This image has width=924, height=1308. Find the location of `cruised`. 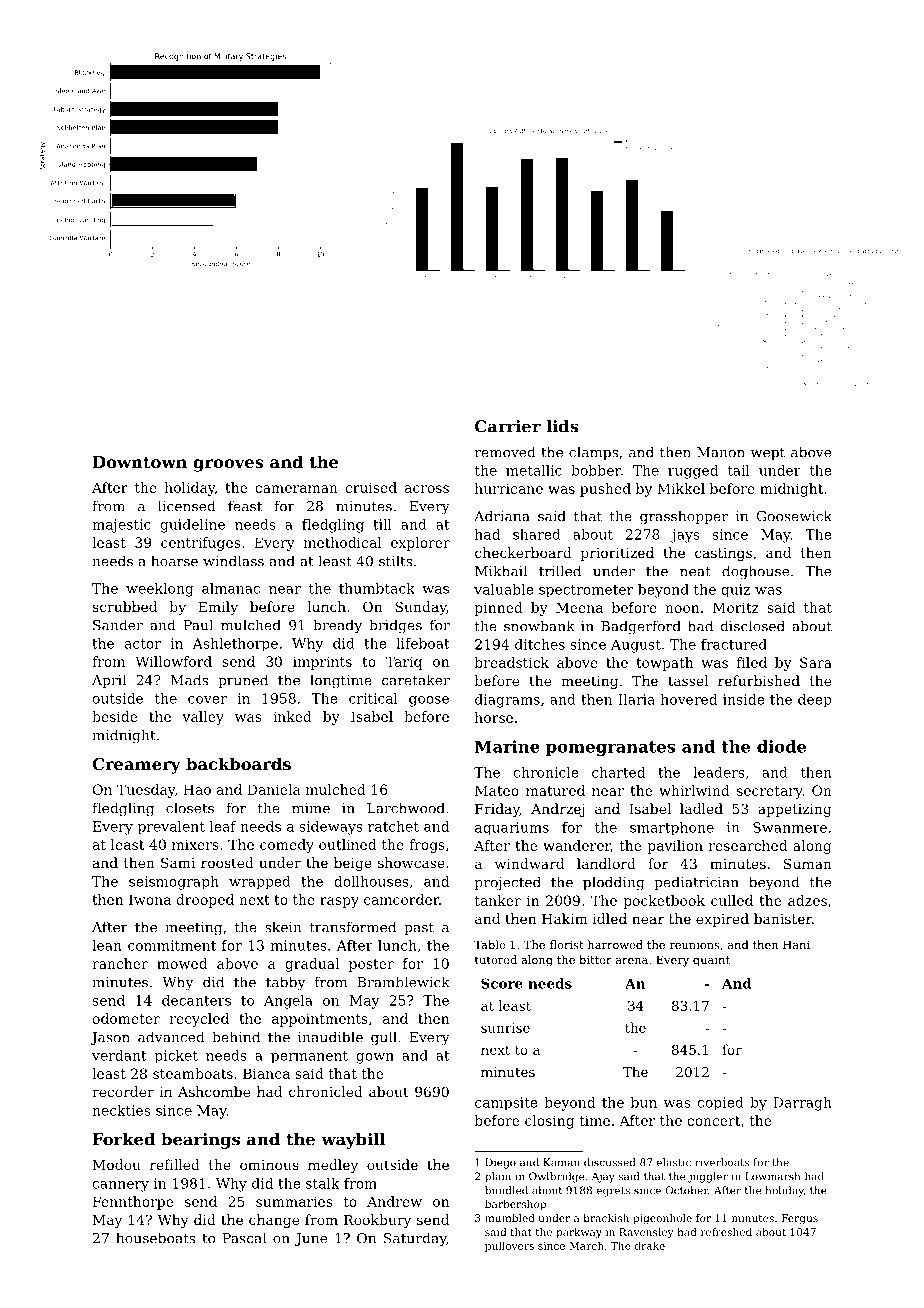

cruised is located at coordinates (371, 487).
